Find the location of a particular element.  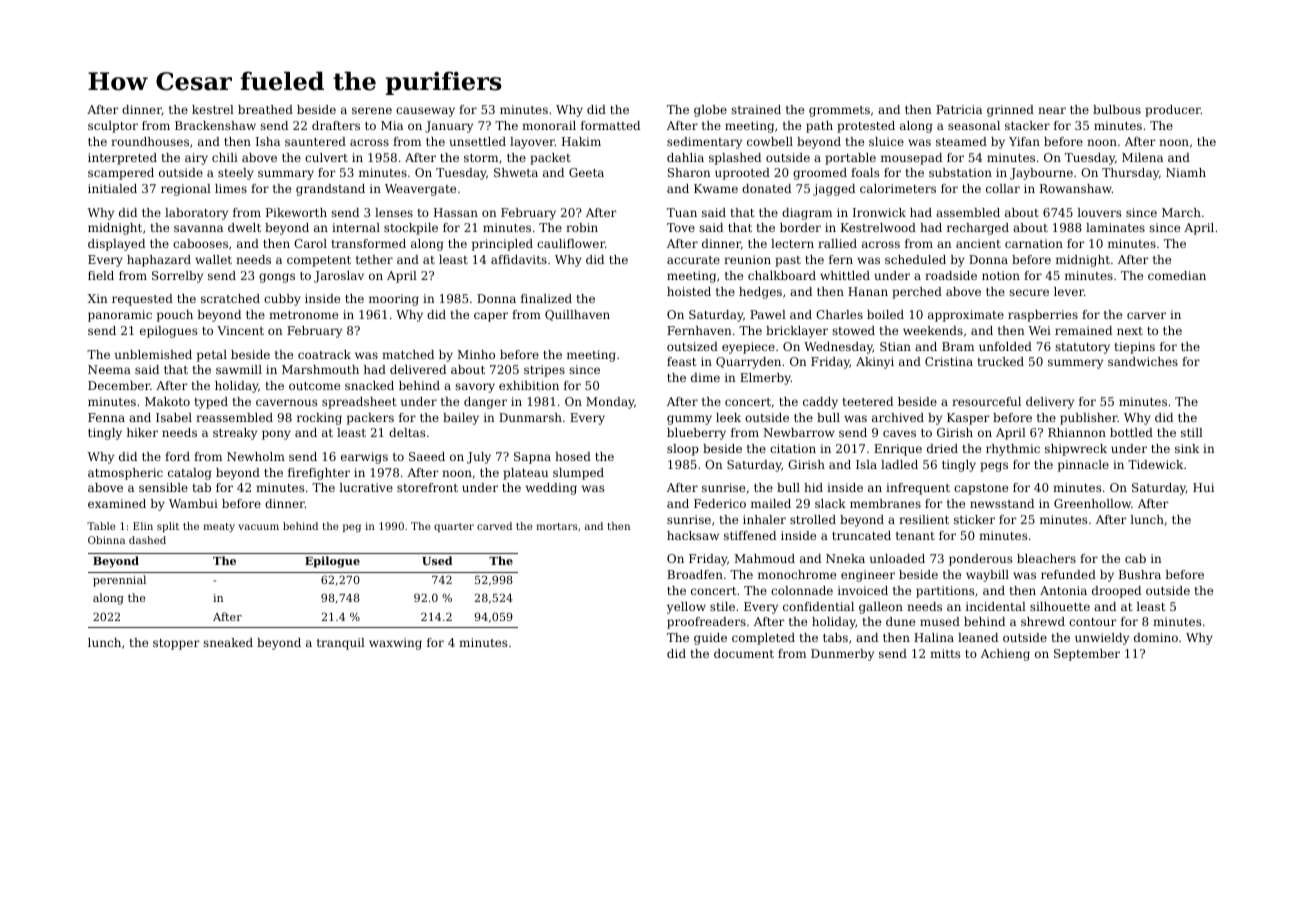

sink is located at coordinates (1187, 448).
